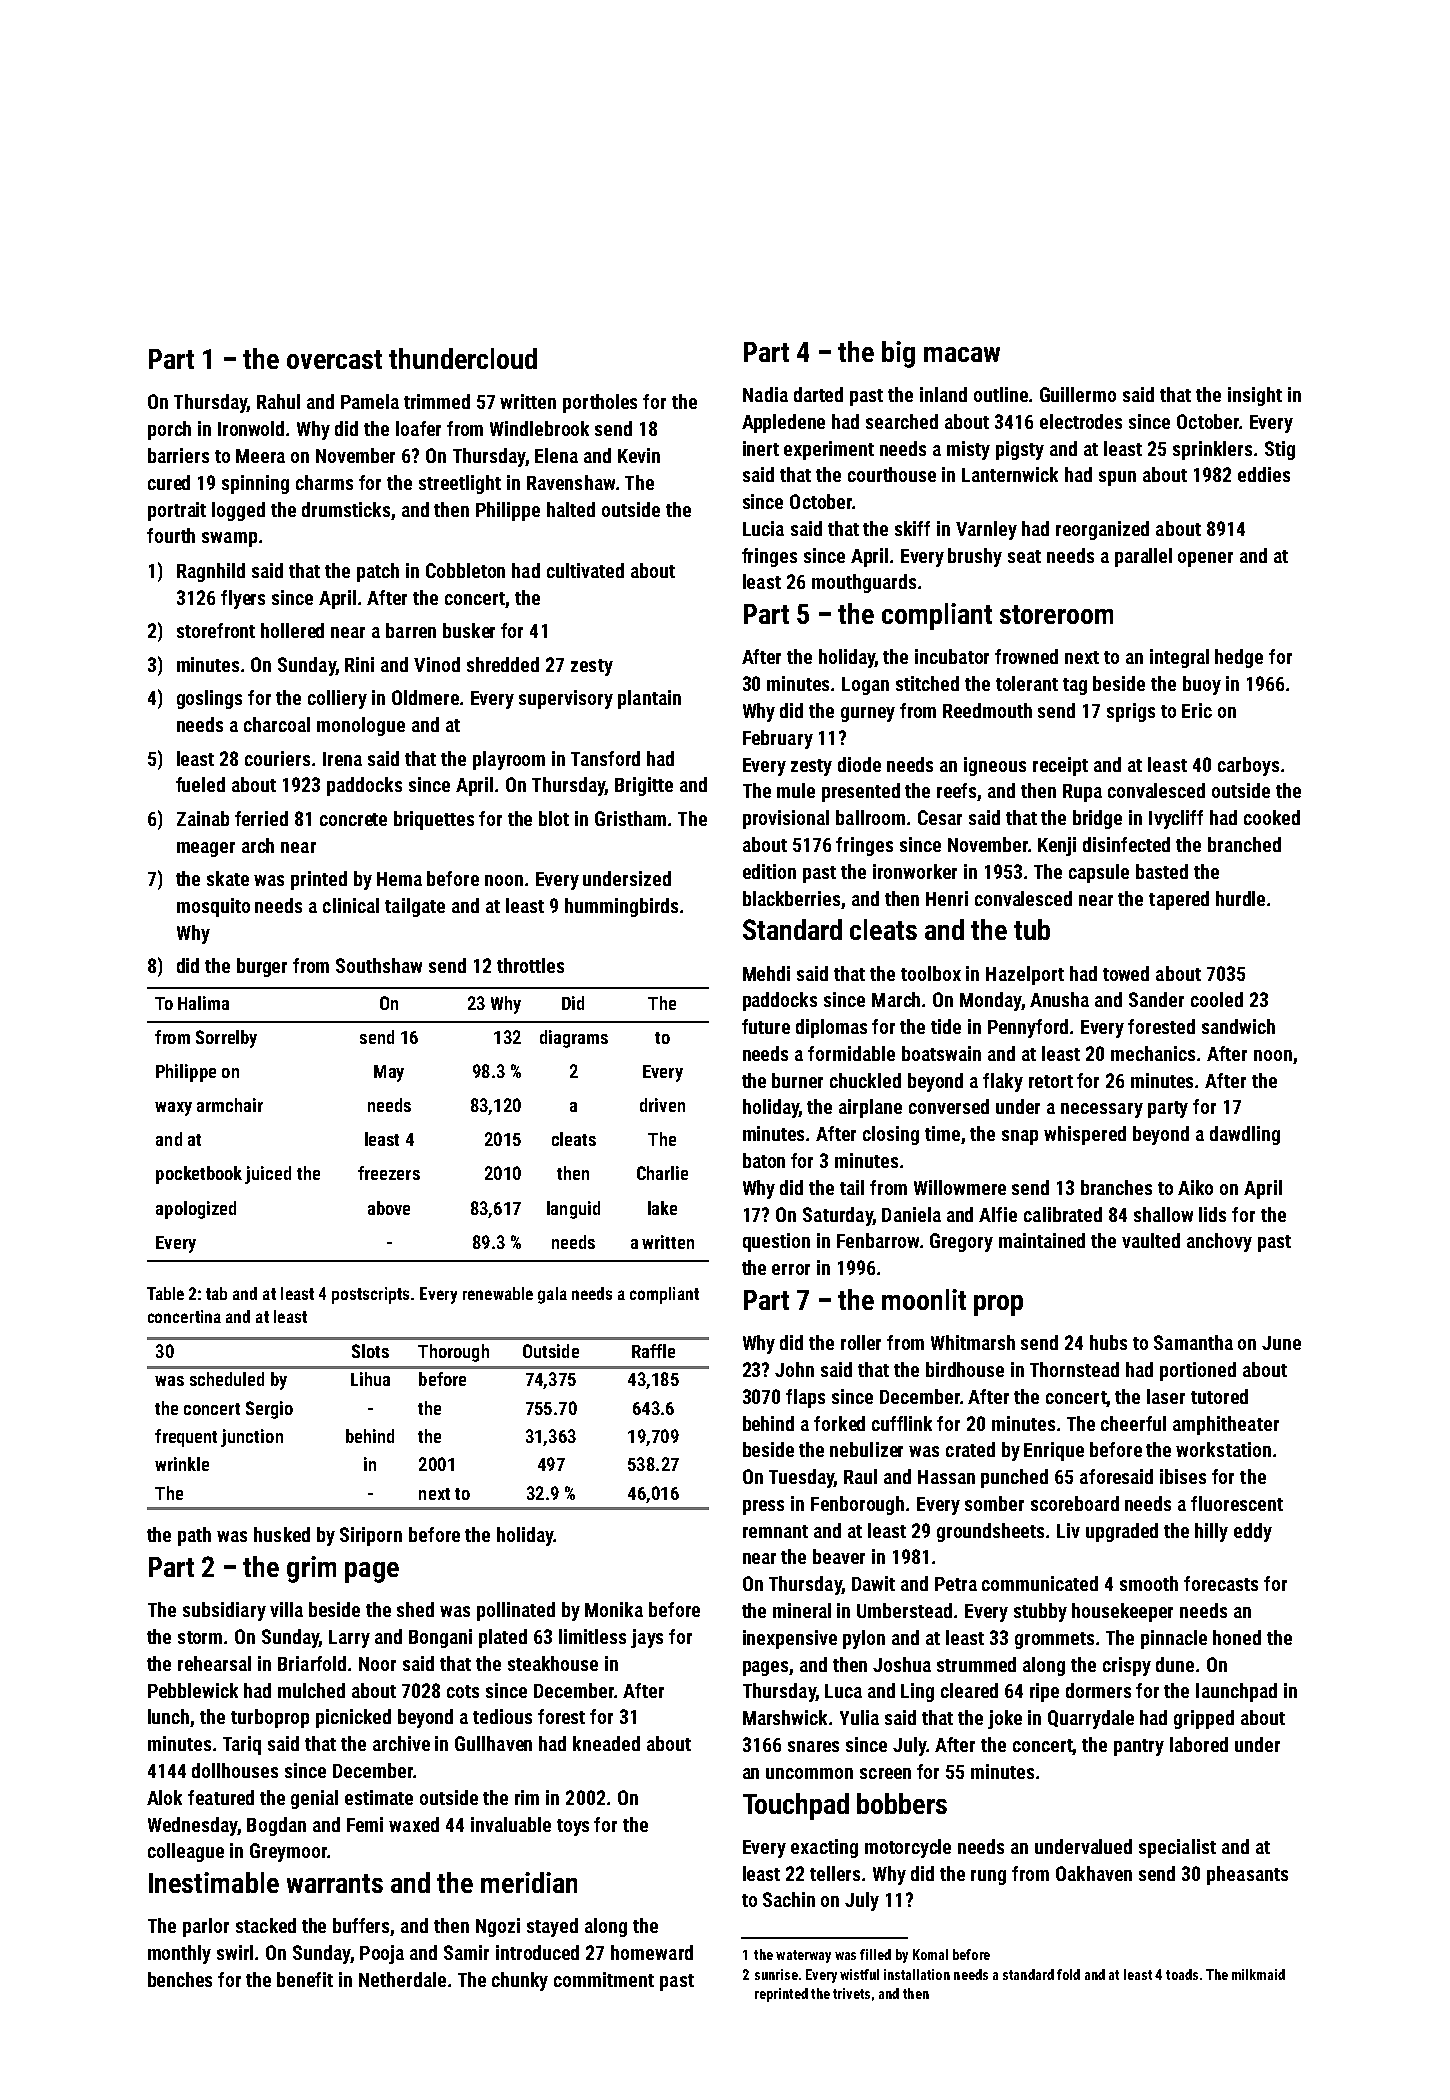 The width and height of the image is (1450, 2100). Describe the element at coordinates (851, 1993) in the image. I see `trivets` at that location.
